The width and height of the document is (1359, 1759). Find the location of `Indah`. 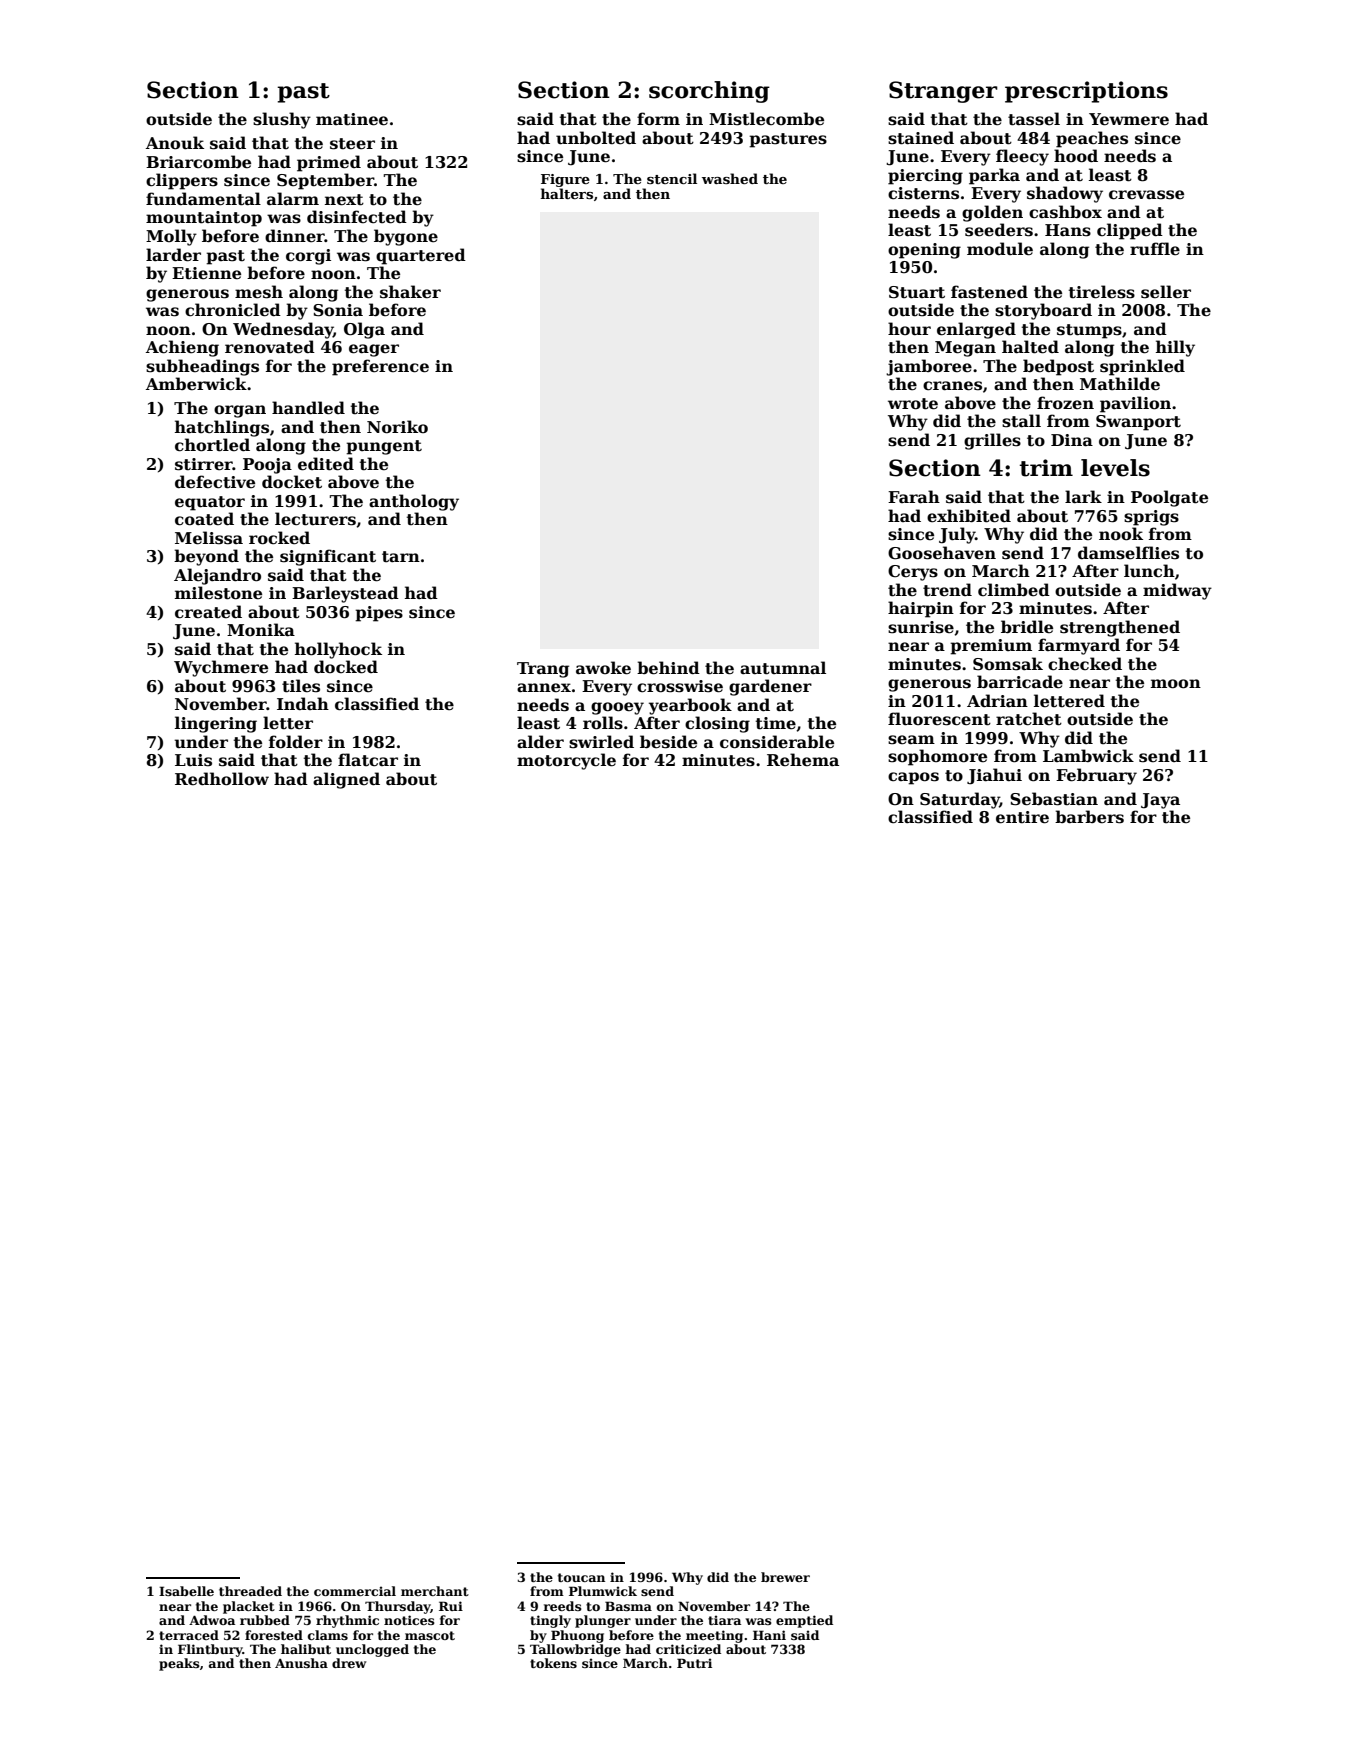

Indah is located at coordinates (303, 703).
